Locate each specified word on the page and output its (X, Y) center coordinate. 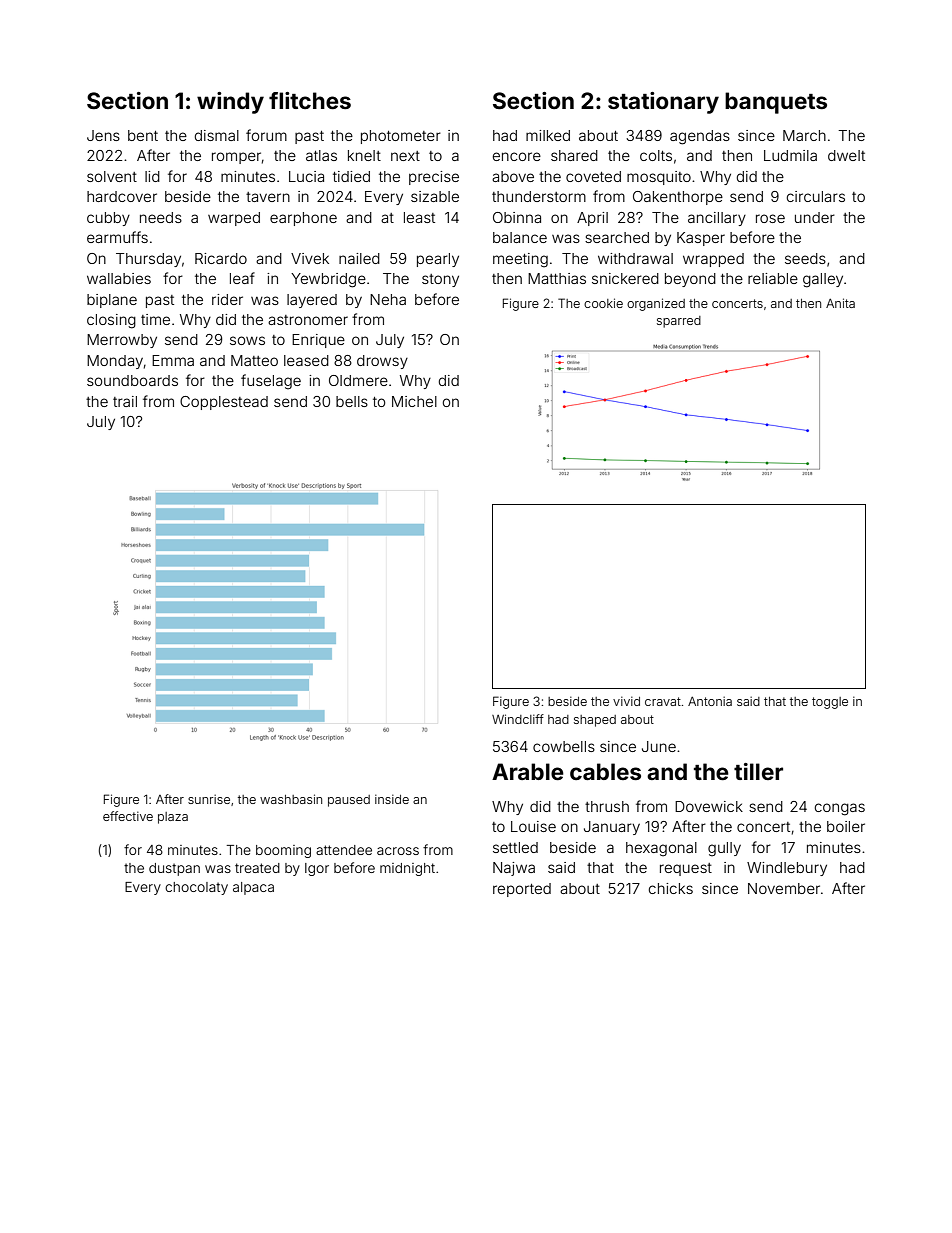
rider (227, 299)
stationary (663, 103)
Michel (414, 401)
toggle (830, 703)
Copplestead (224, 403)
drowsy (382, 362)
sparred (679, 322)
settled (515, 847)
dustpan (174, 869)
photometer (401, 137)
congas (840, 809)
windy (230, 103)
